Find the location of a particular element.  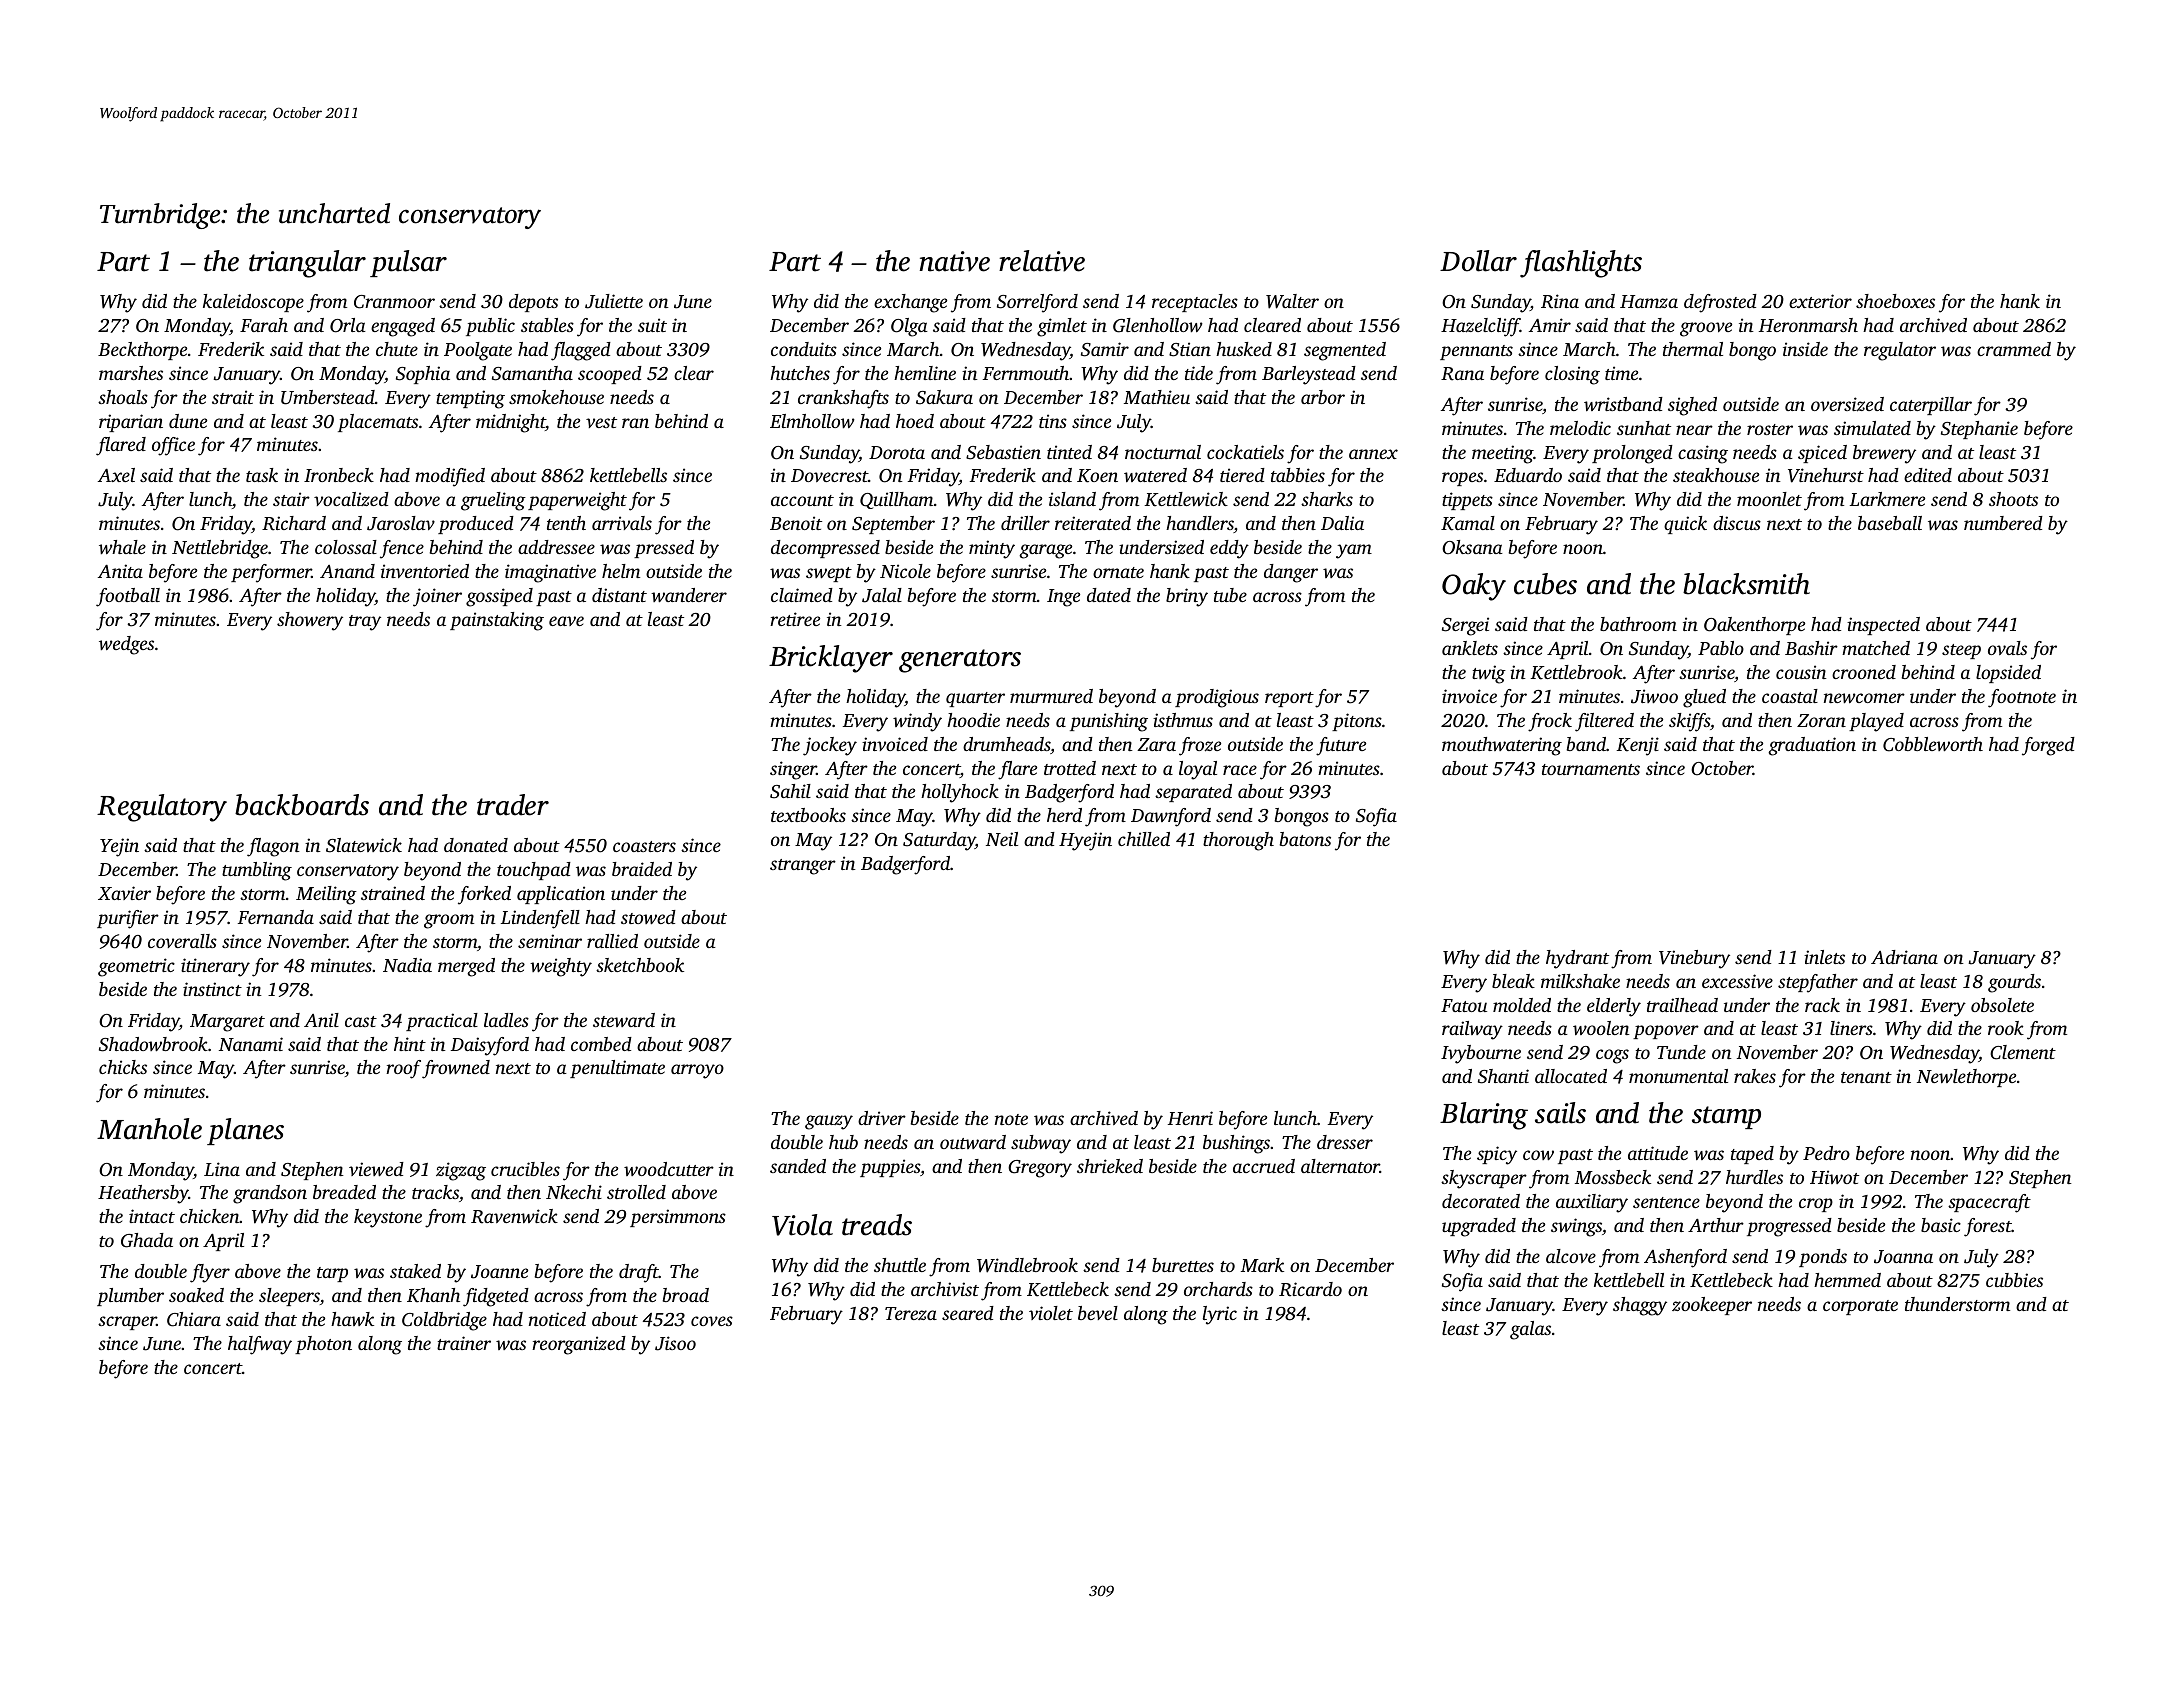

crammed is located at coordinates (2014, 349).
